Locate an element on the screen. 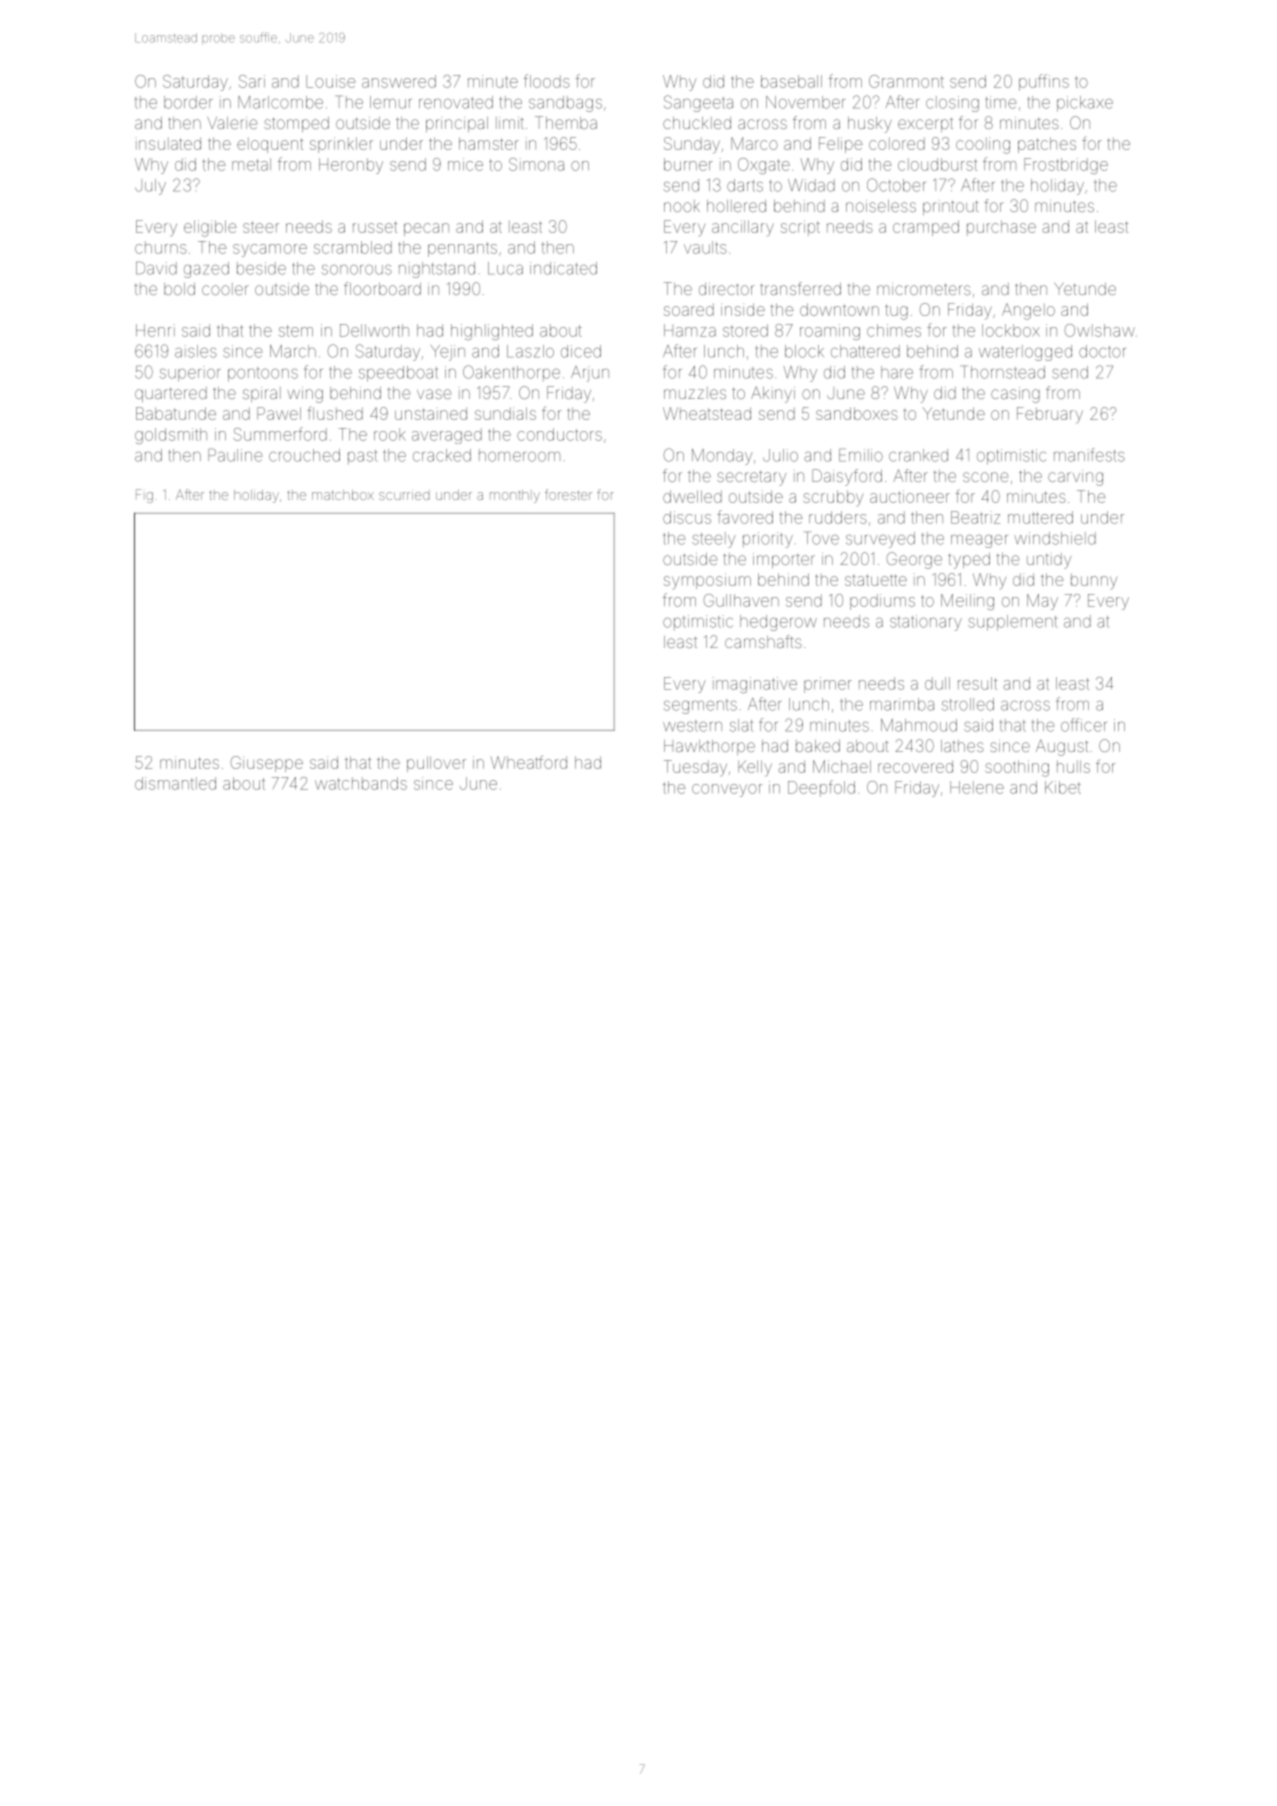 This screenshot has height=1806, width=1277. sandbags is located at coordinates (565, 104).
